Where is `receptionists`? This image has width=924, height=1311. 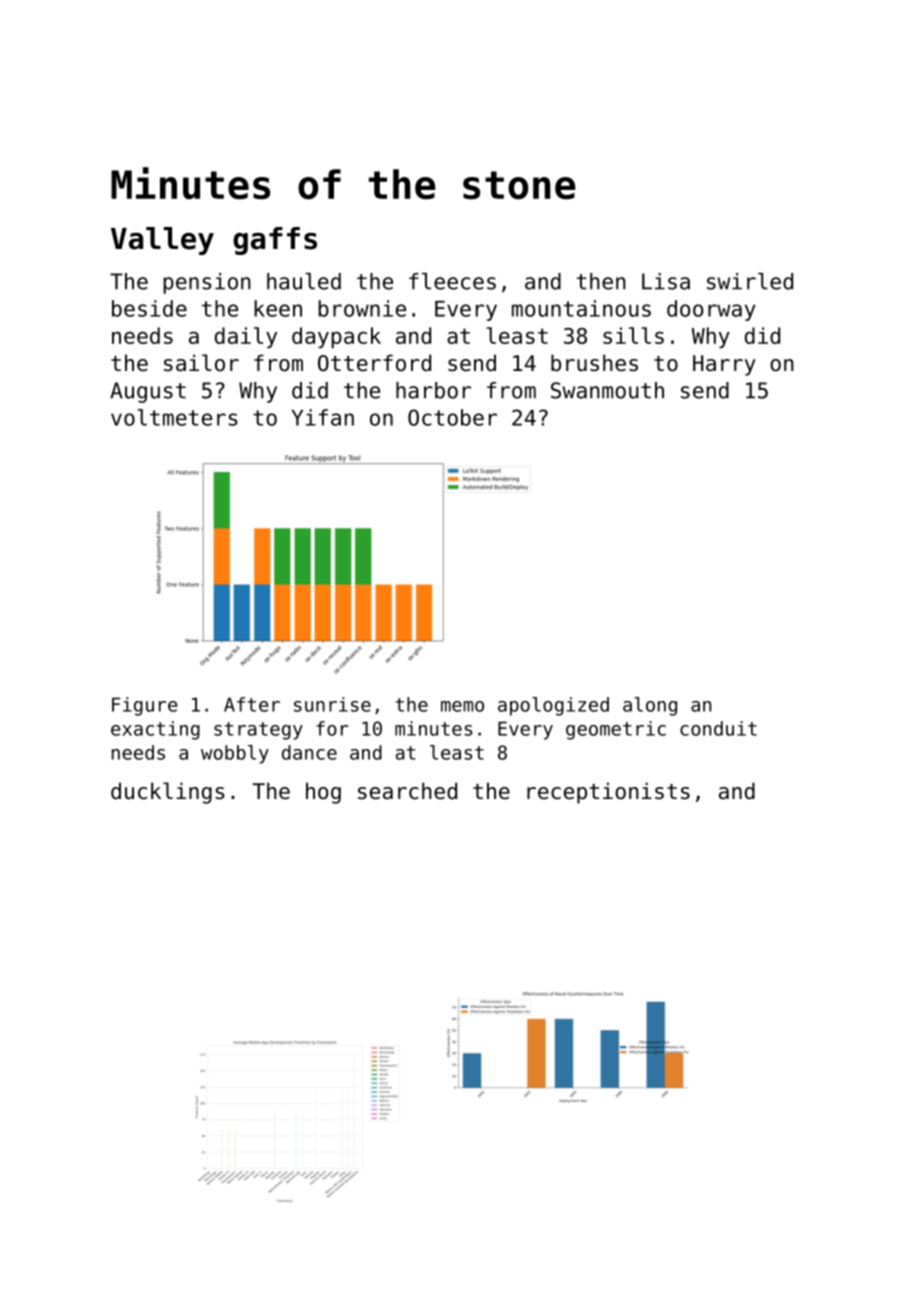 receptionists is located at coordinates (608, 793).
